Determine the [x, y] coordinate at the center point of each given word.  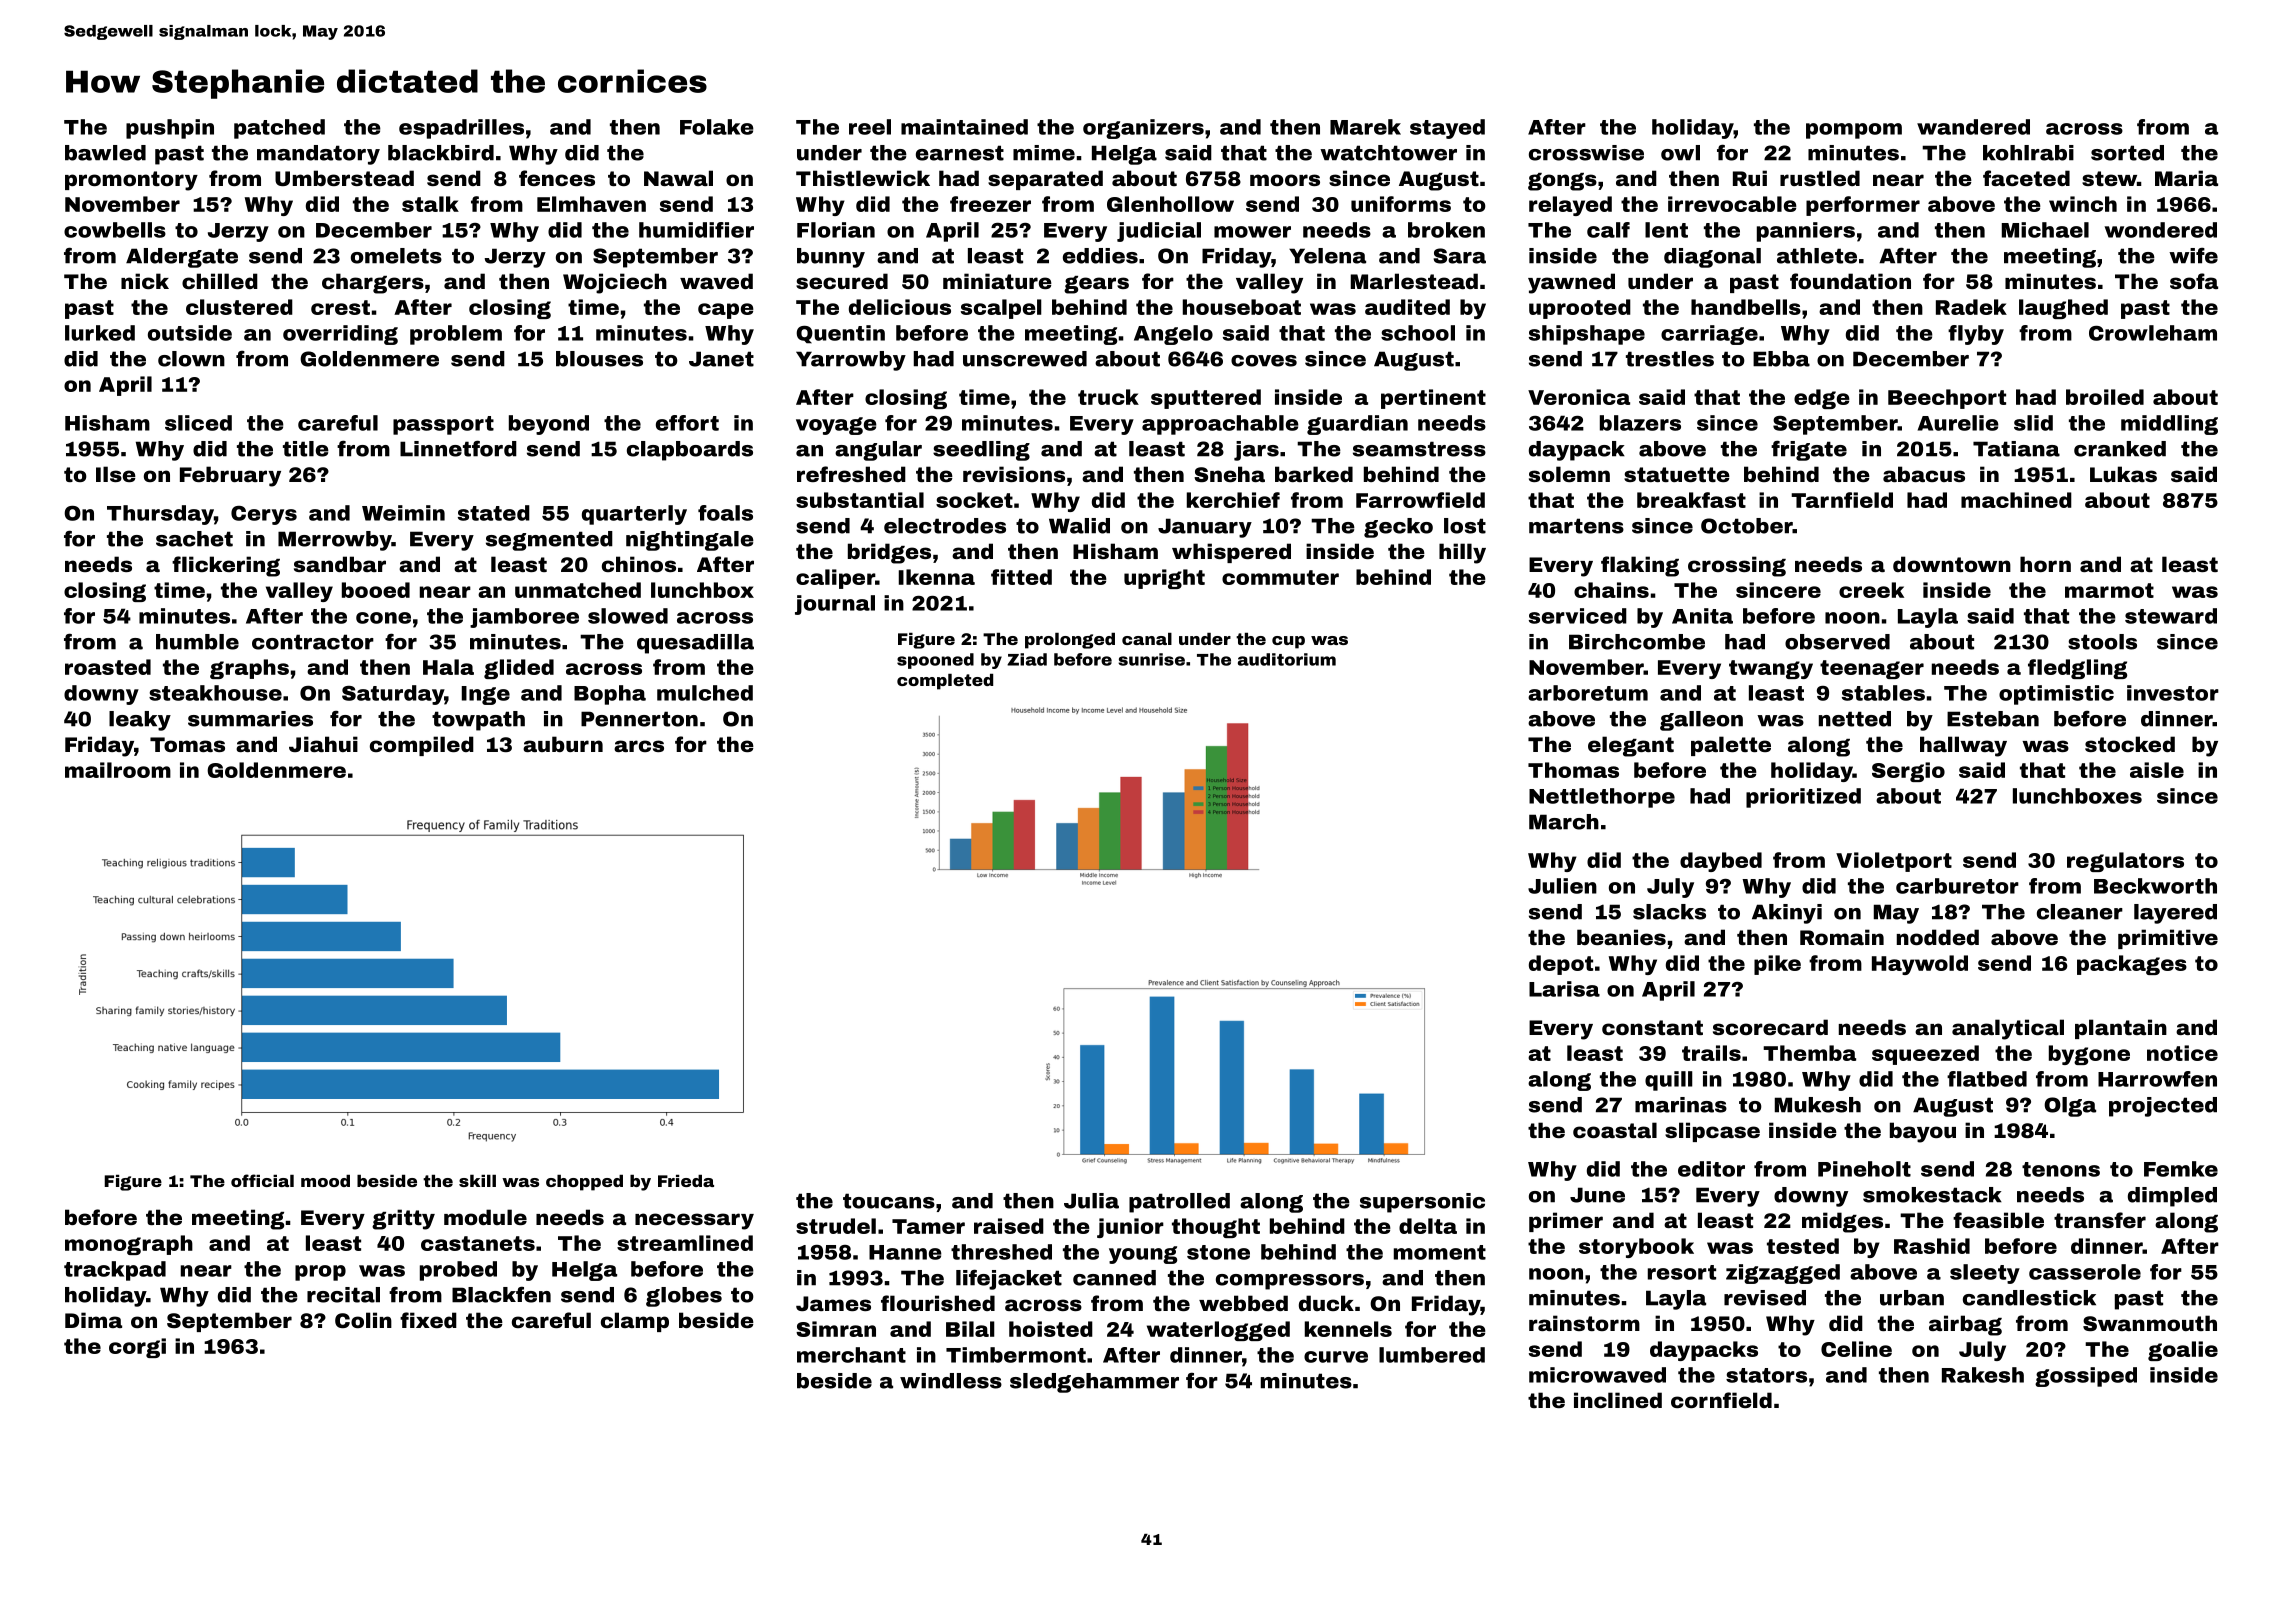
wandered [1973, 127]
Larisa [1564, 989]
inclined [1618, 1400]
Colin [363, 1320]
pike [1777, 965]
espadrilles [461, 129]
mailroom [118, 770]
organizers [1143, 129]
